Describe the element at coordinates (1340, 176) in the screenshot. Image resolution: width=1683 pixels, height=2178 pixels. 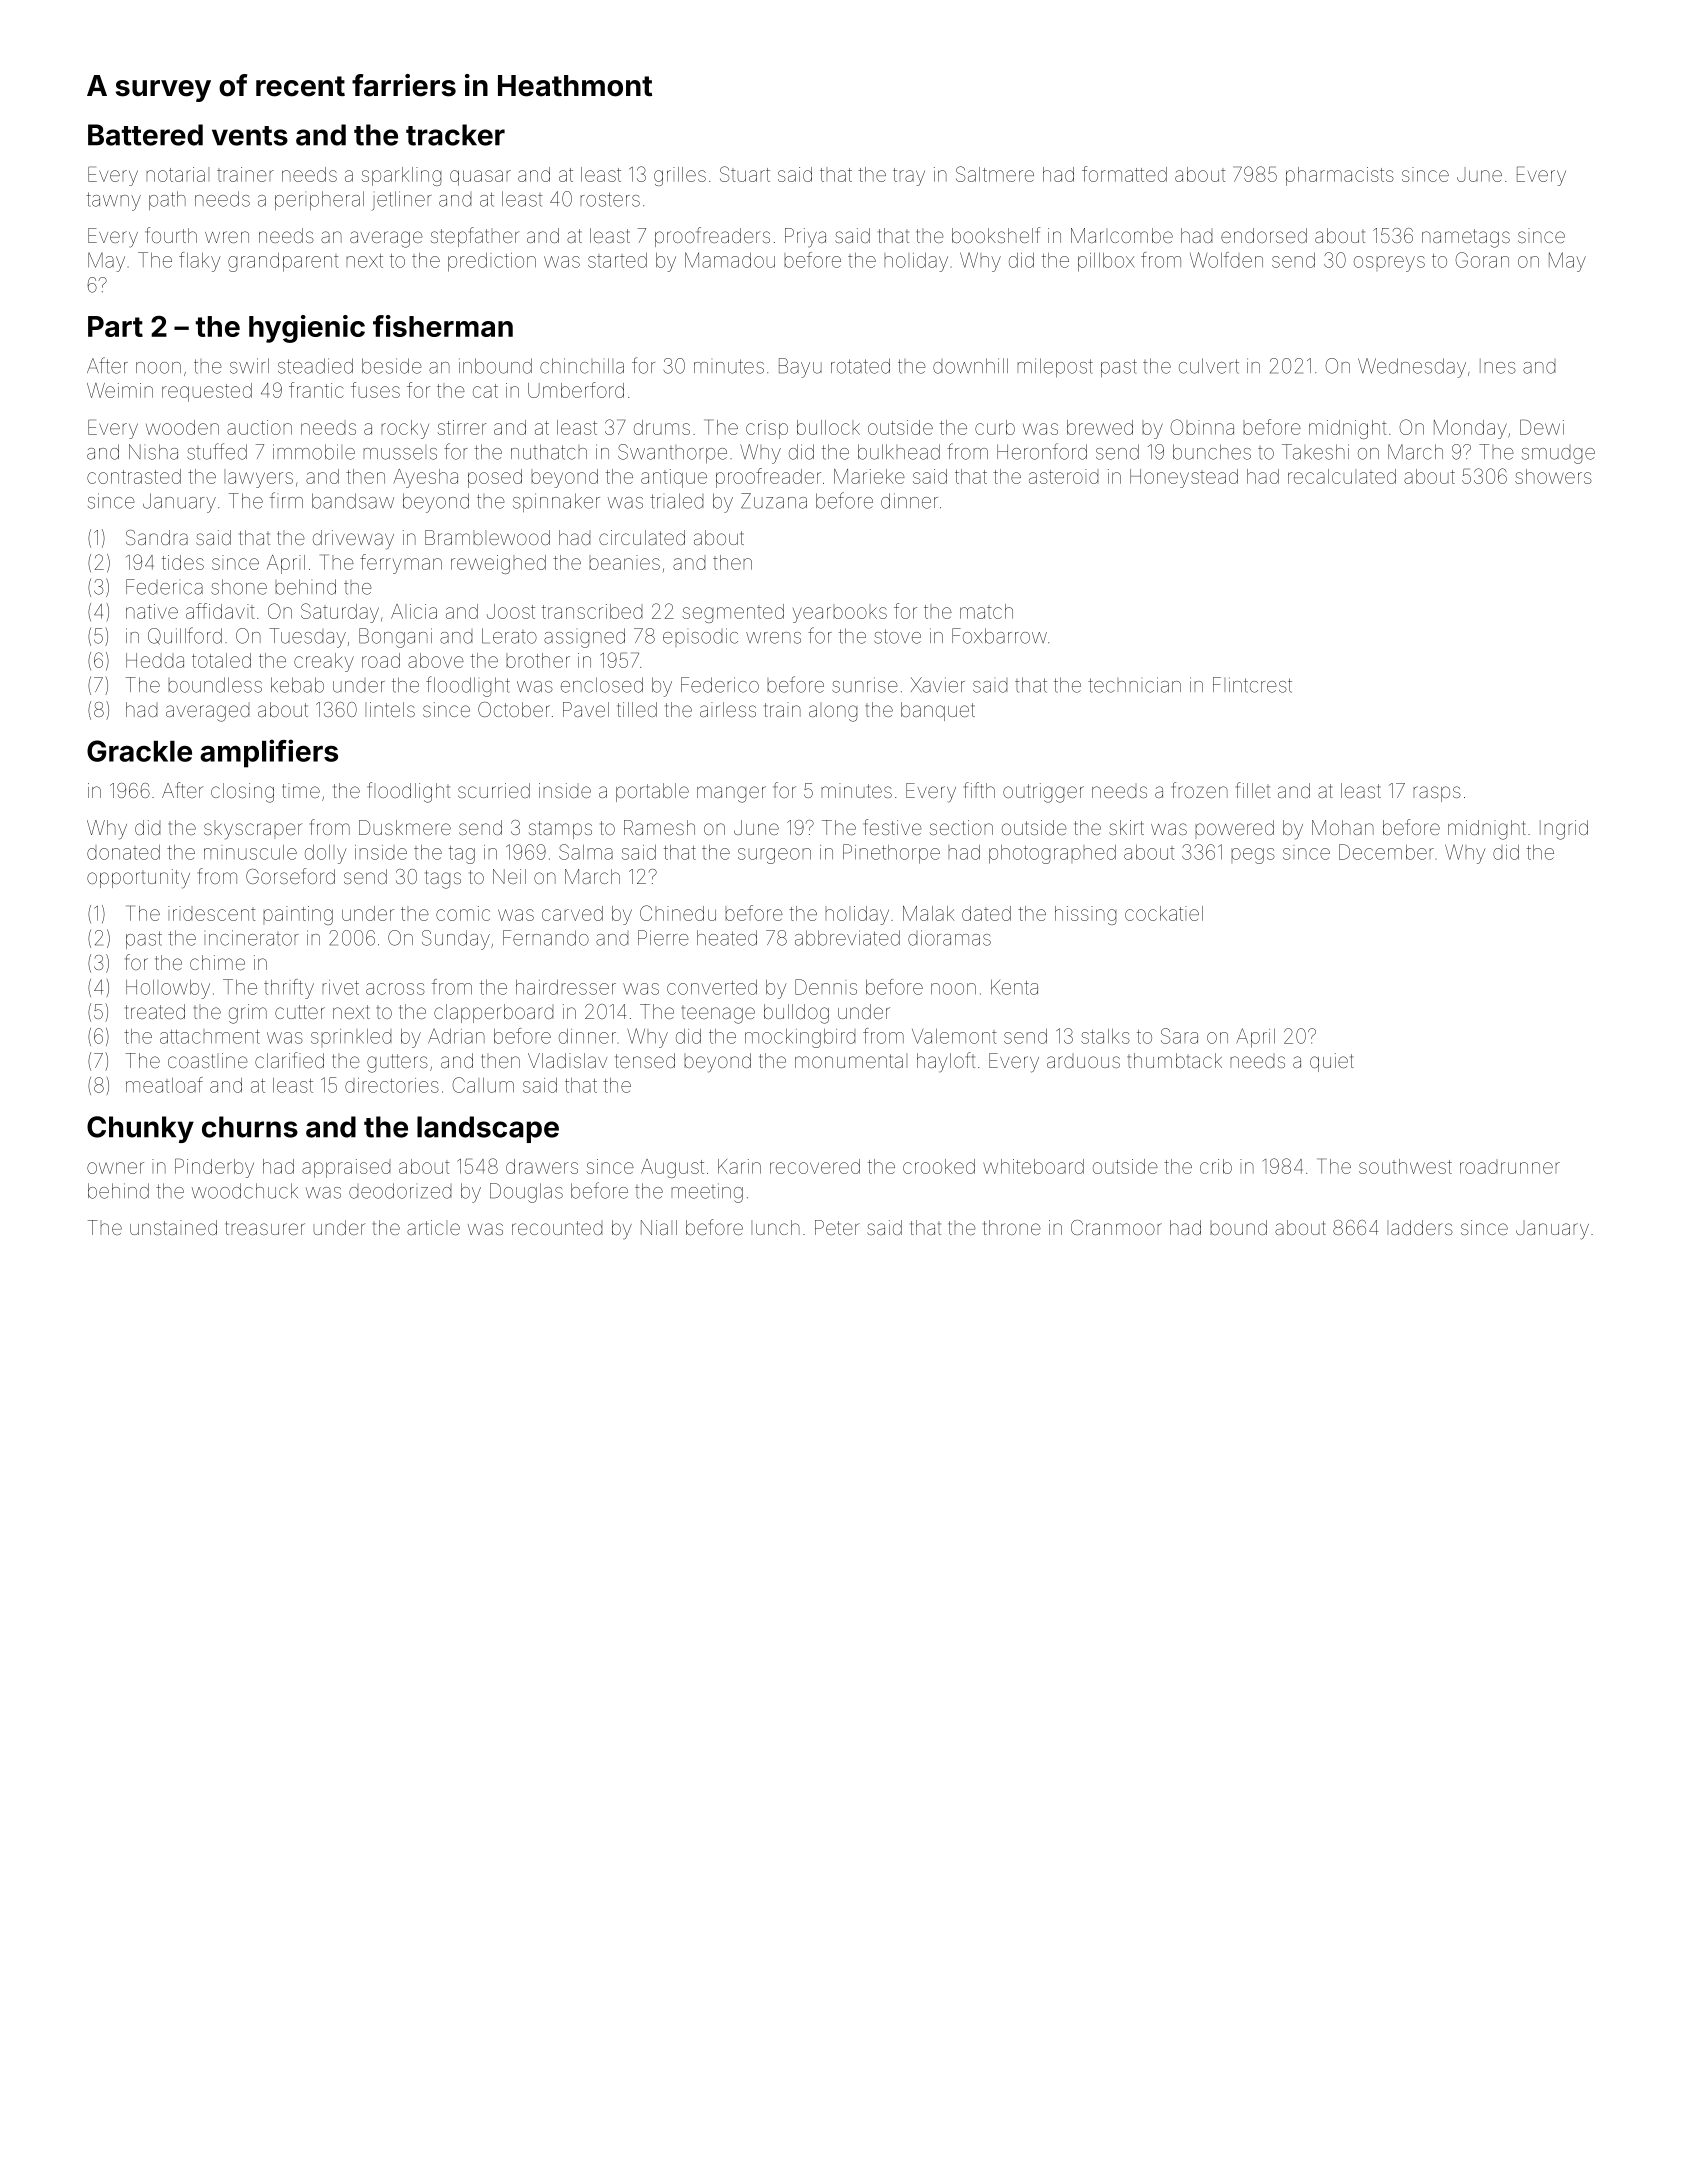
I see `pharmacists` at that location.
